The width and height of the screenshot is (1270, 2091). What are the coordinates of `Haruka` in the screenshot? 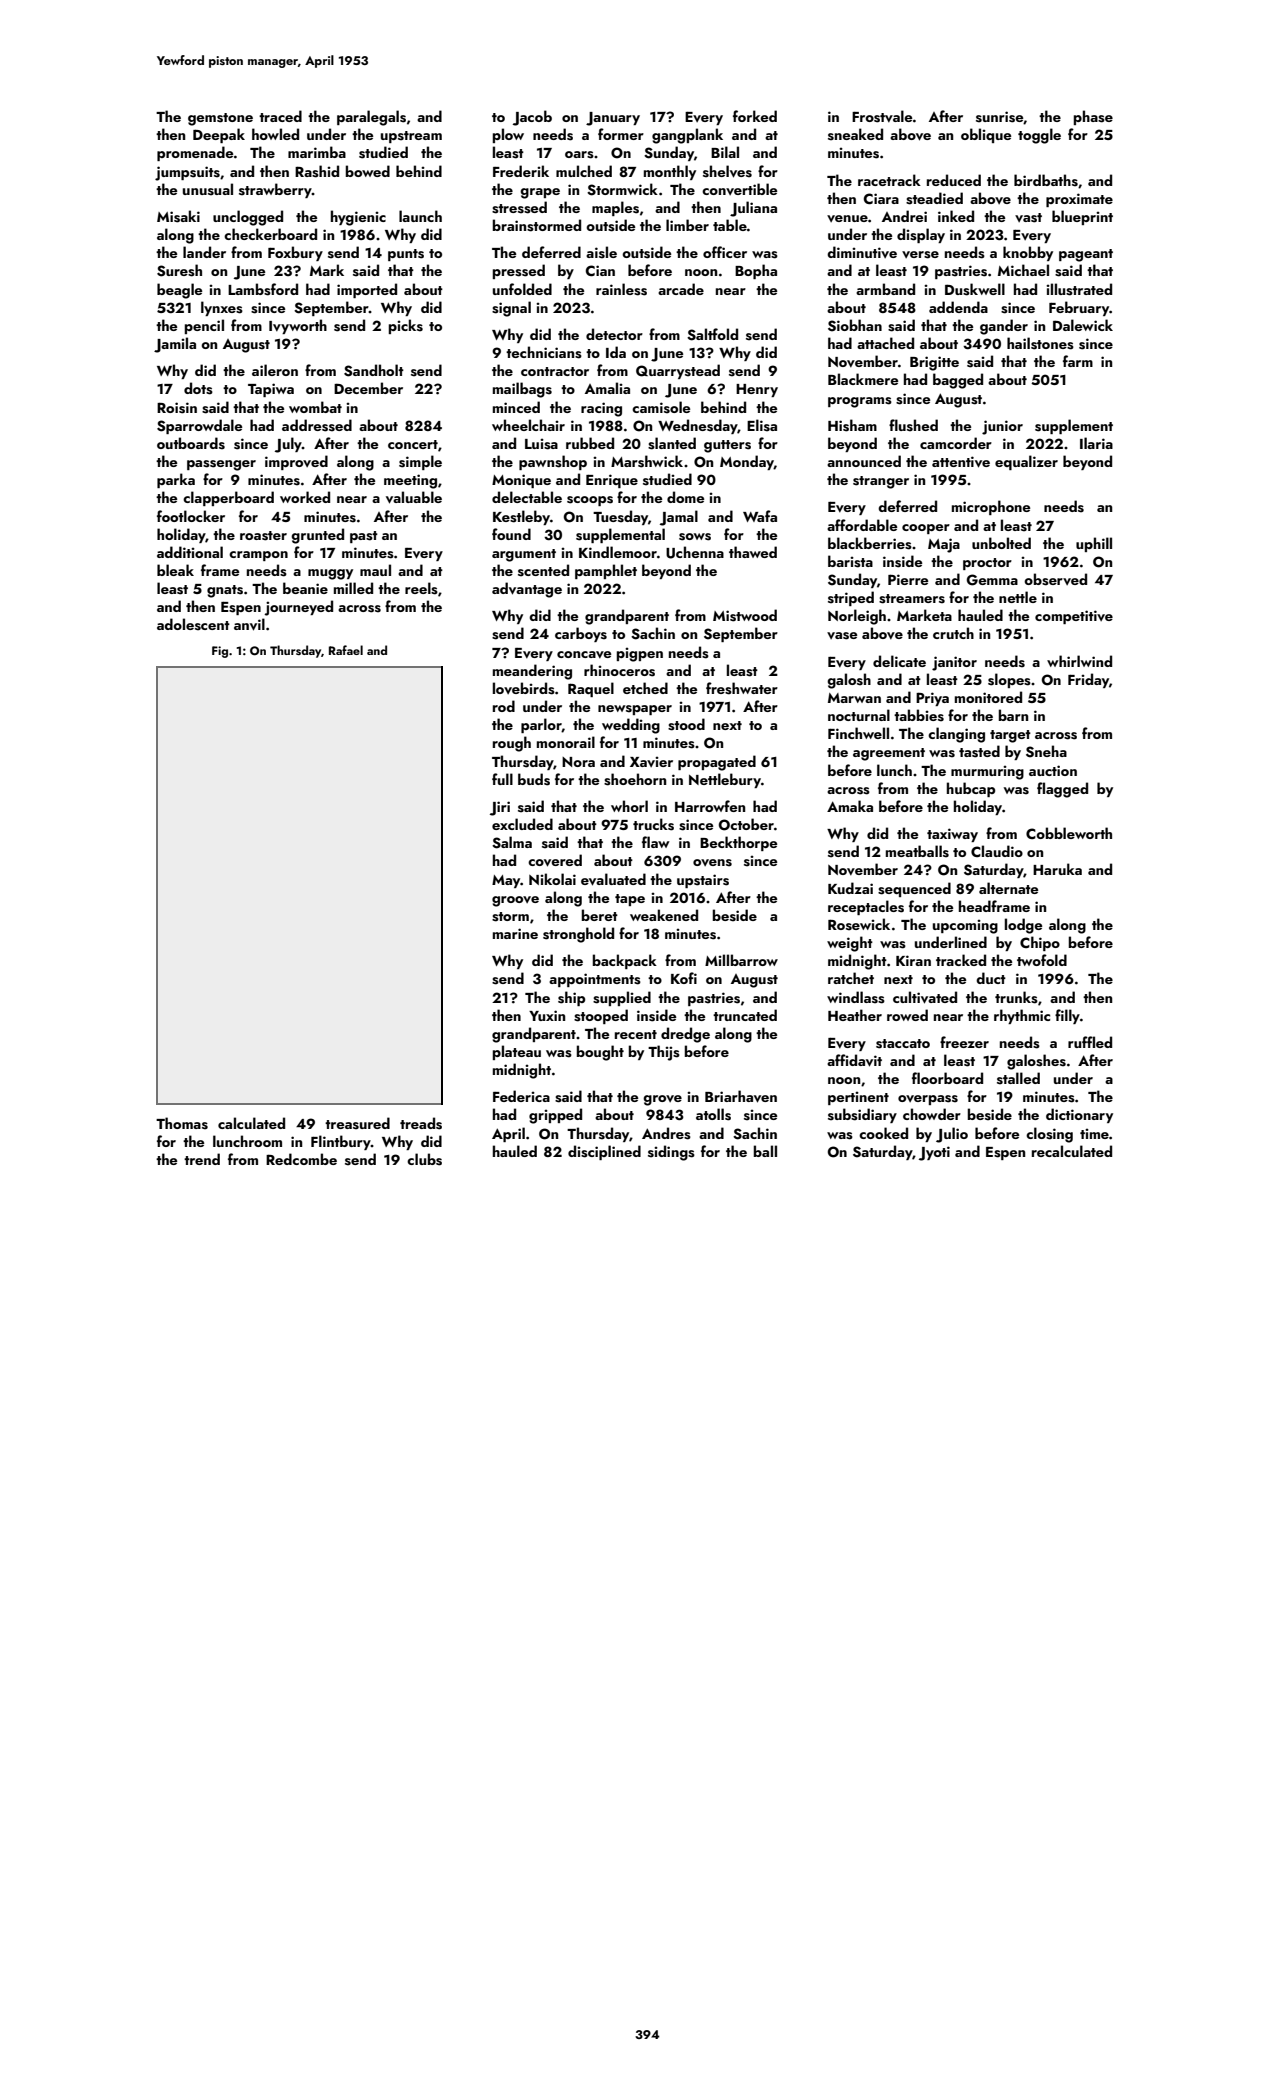 It's located at (1057, 869).
